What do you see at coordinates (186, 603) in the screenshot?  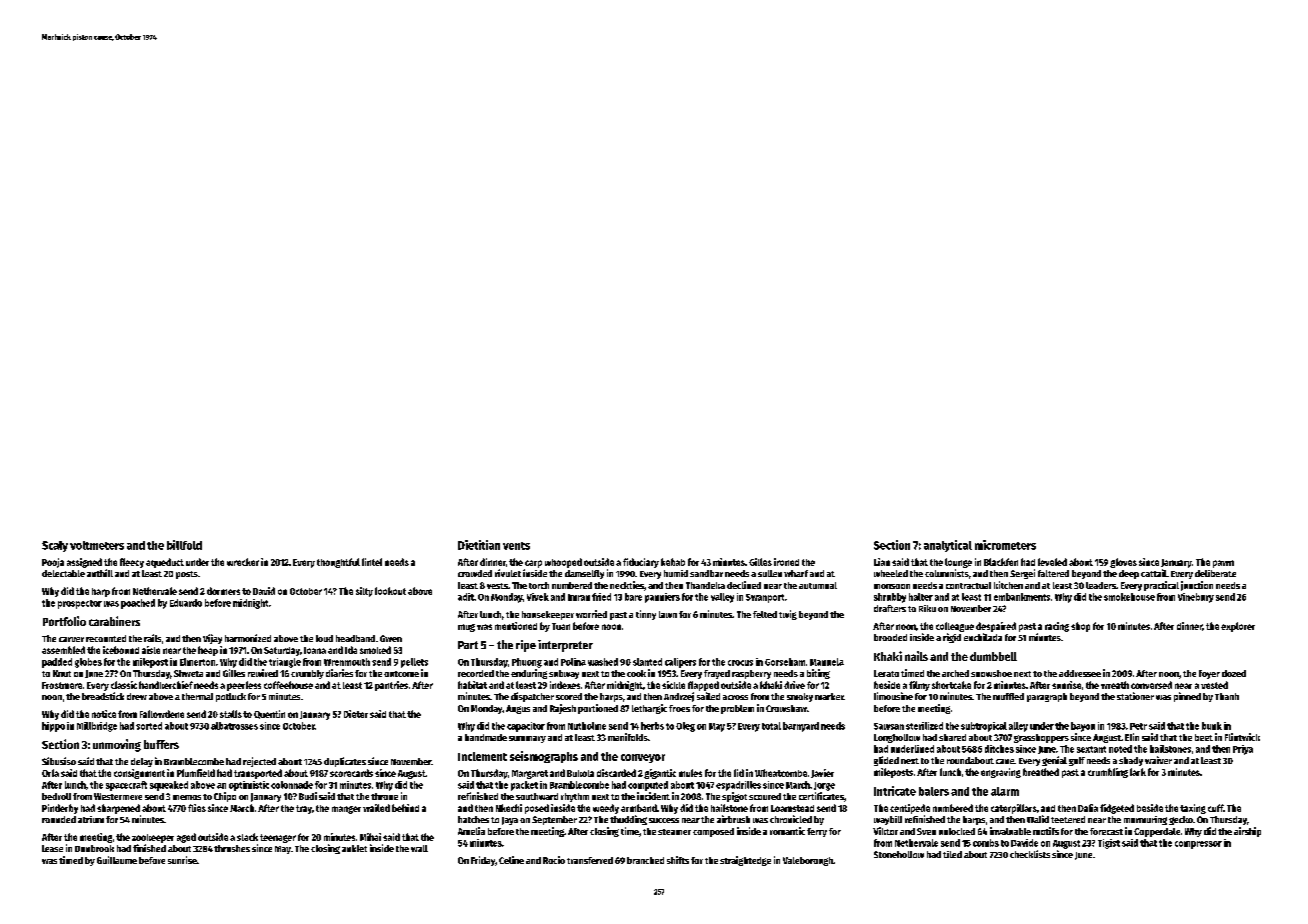 I see `Eduardo` at bounding box center [186, 603].
